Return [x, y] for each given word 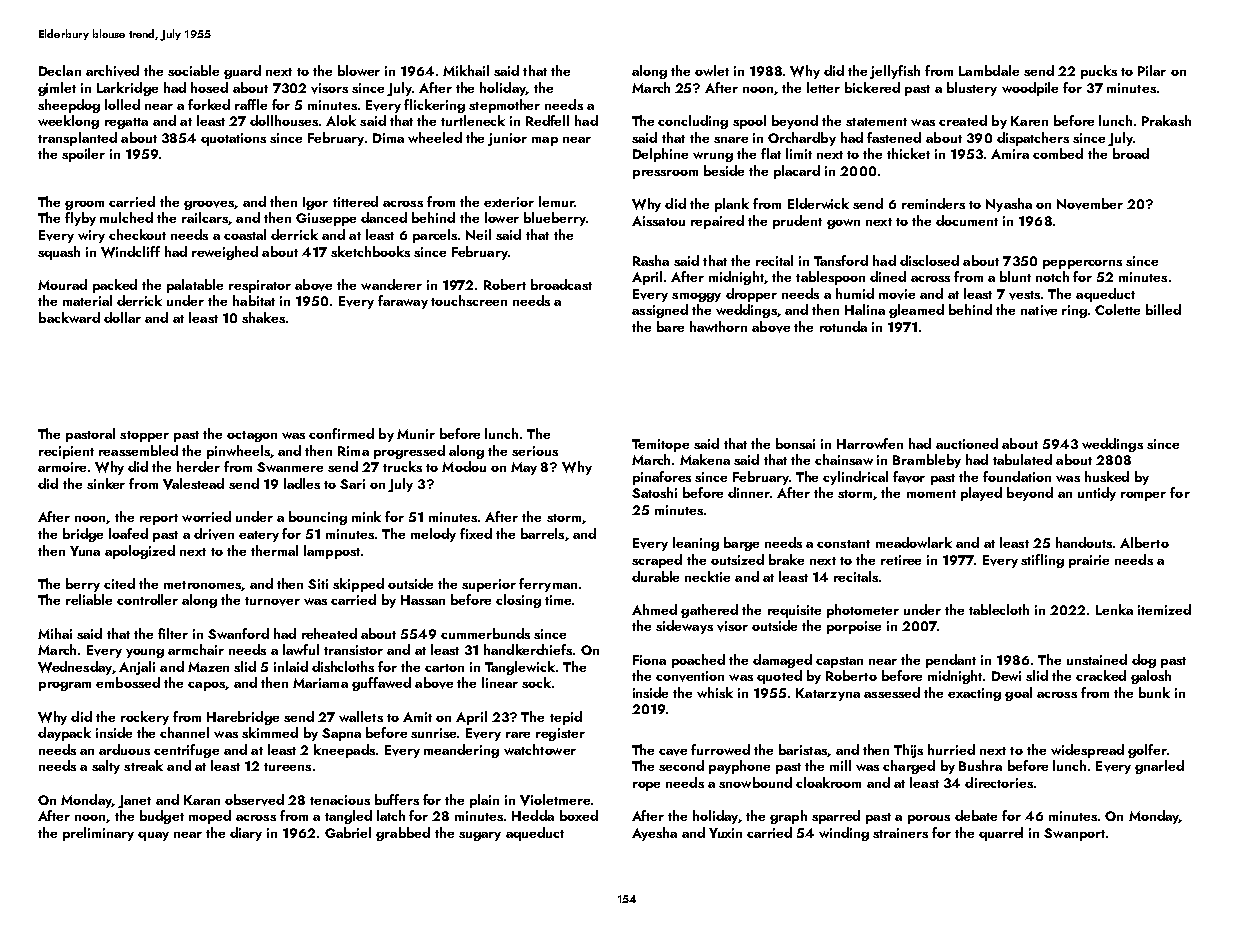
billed [1163, 309]
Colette [1117, 309]
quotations [233, 139]
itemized [1164, 609]
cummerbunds [485, 633]
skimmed [270, 732]
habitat [254, 300]
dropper [751, 295]
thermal [274, 550]
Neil [478, 234]
